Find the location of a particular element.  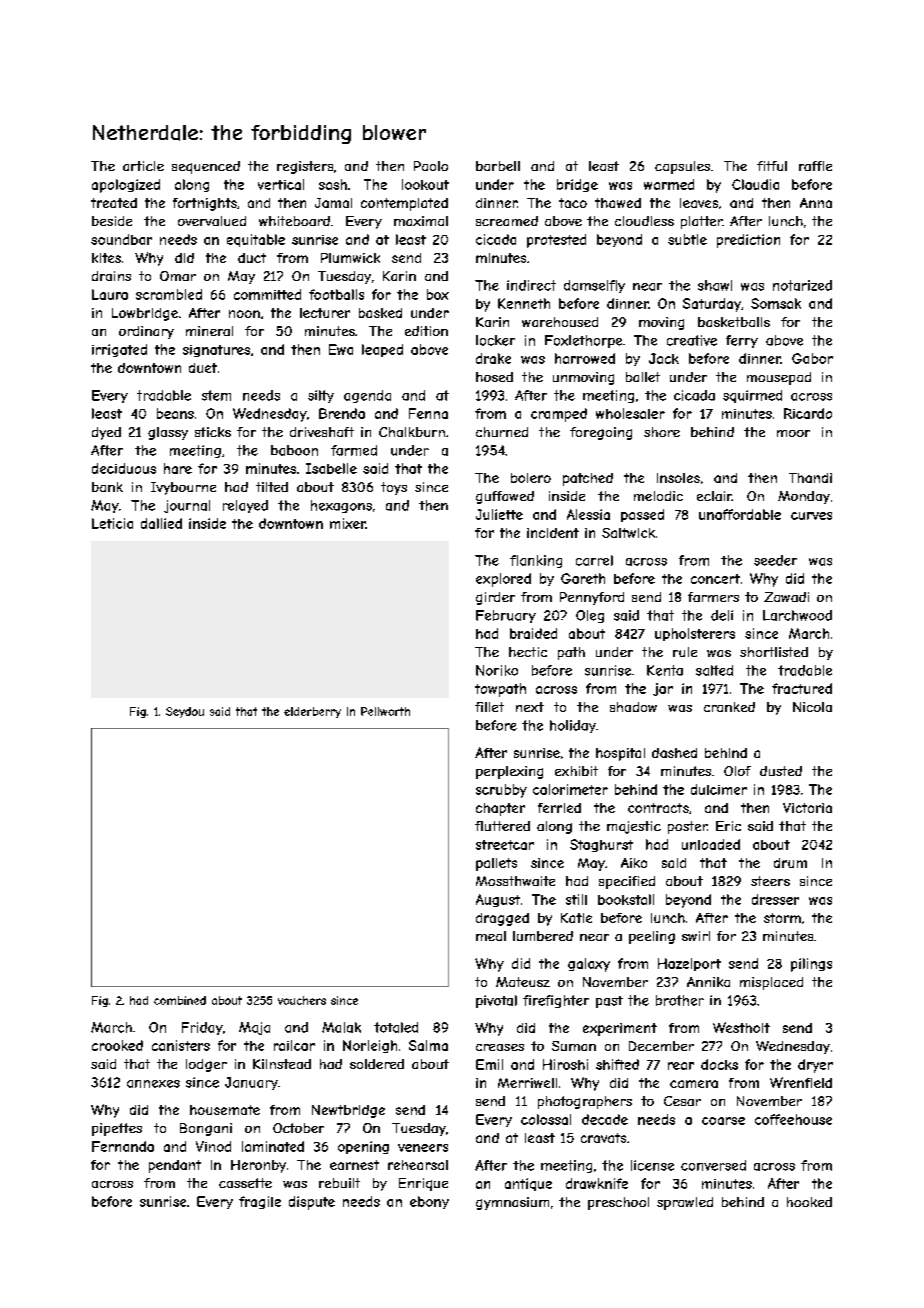

Thandi is located at coordinates (810, 478).
